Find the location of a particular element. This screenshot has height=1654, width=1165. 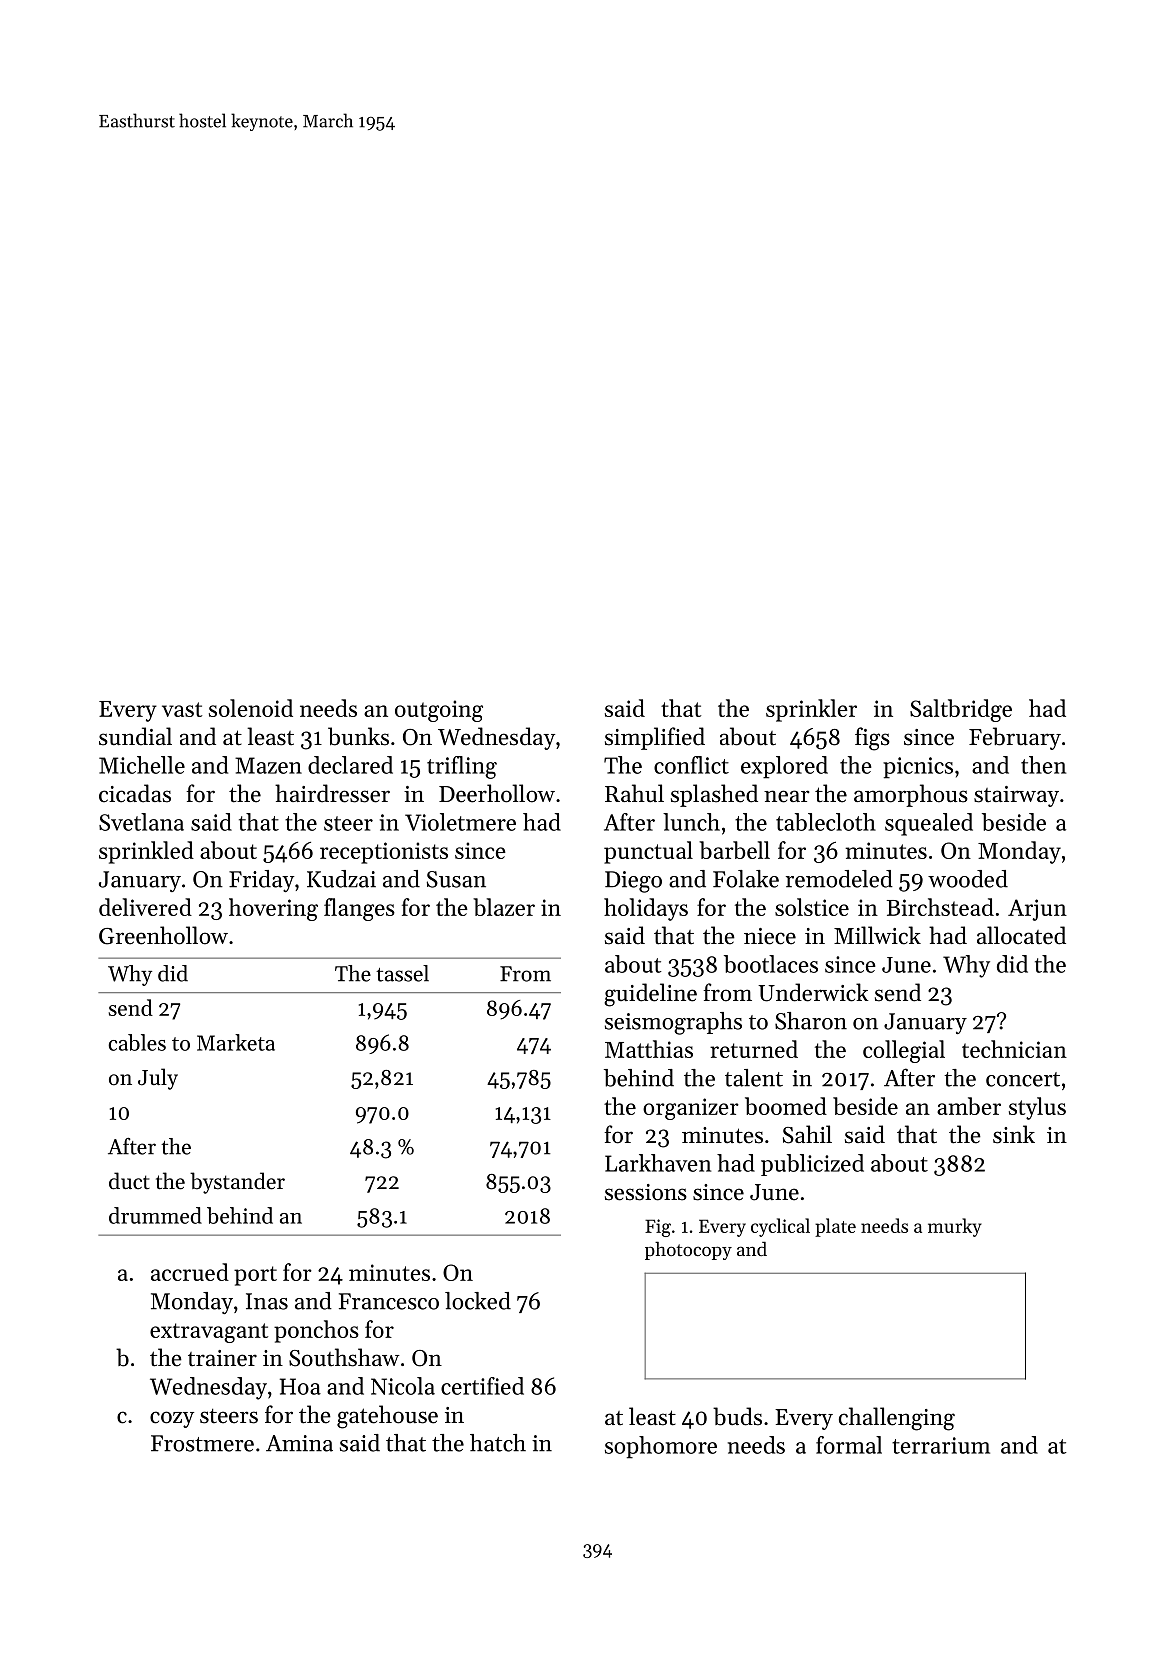

photocopy is located at coordinates (688, 1250).
